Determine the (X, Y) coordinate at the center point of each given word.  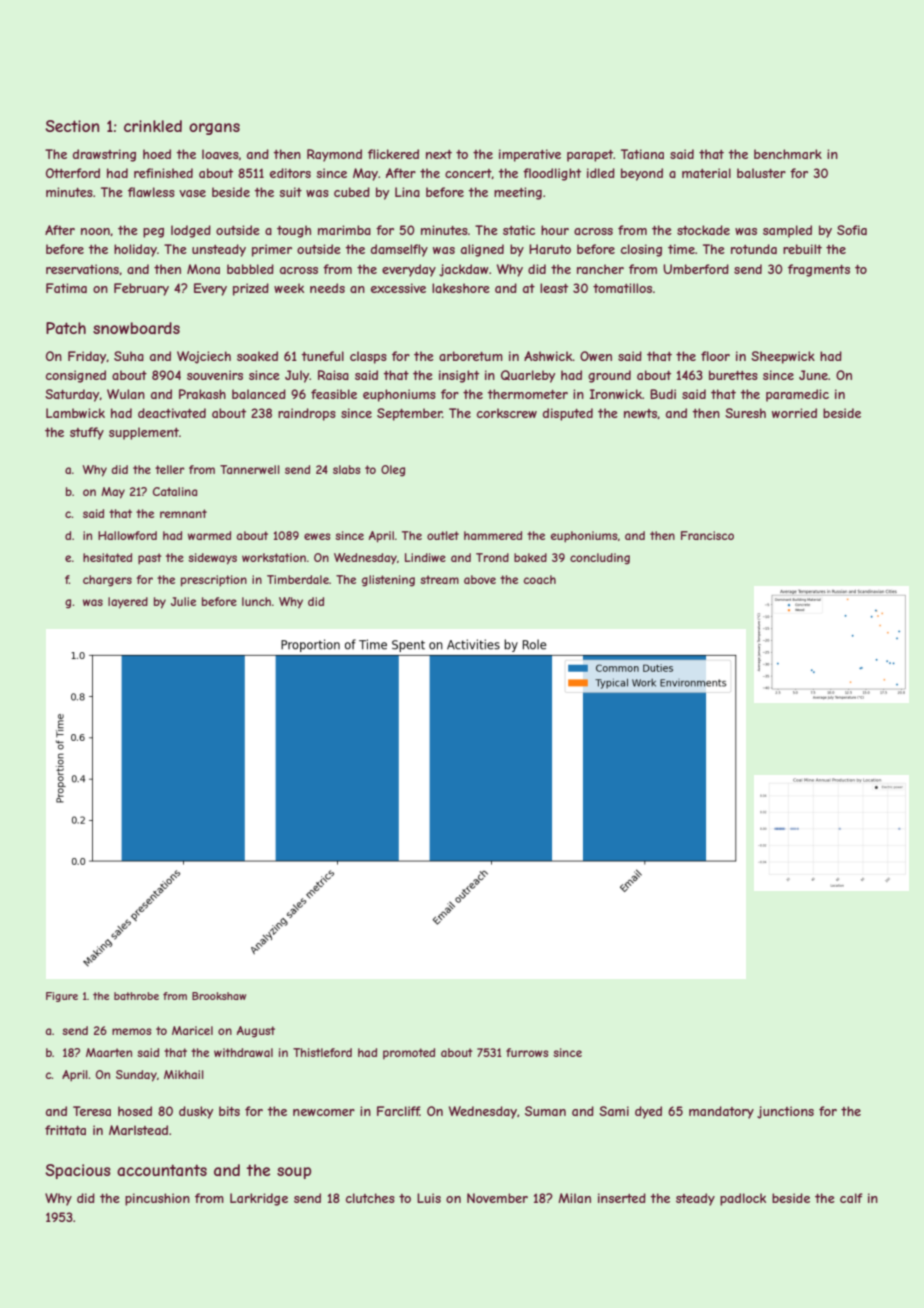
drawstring (104, 155)
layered (128, 603)
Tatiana (642, 154)
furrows (527, 1052)
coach (540, 579)
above (480, 579)
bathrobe (136, 996)
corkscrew (507, 413)
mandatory (721, 1112)
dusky (196, 1112)
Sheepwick (783, 357)
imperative (530, 155)
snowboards (136, 328)
